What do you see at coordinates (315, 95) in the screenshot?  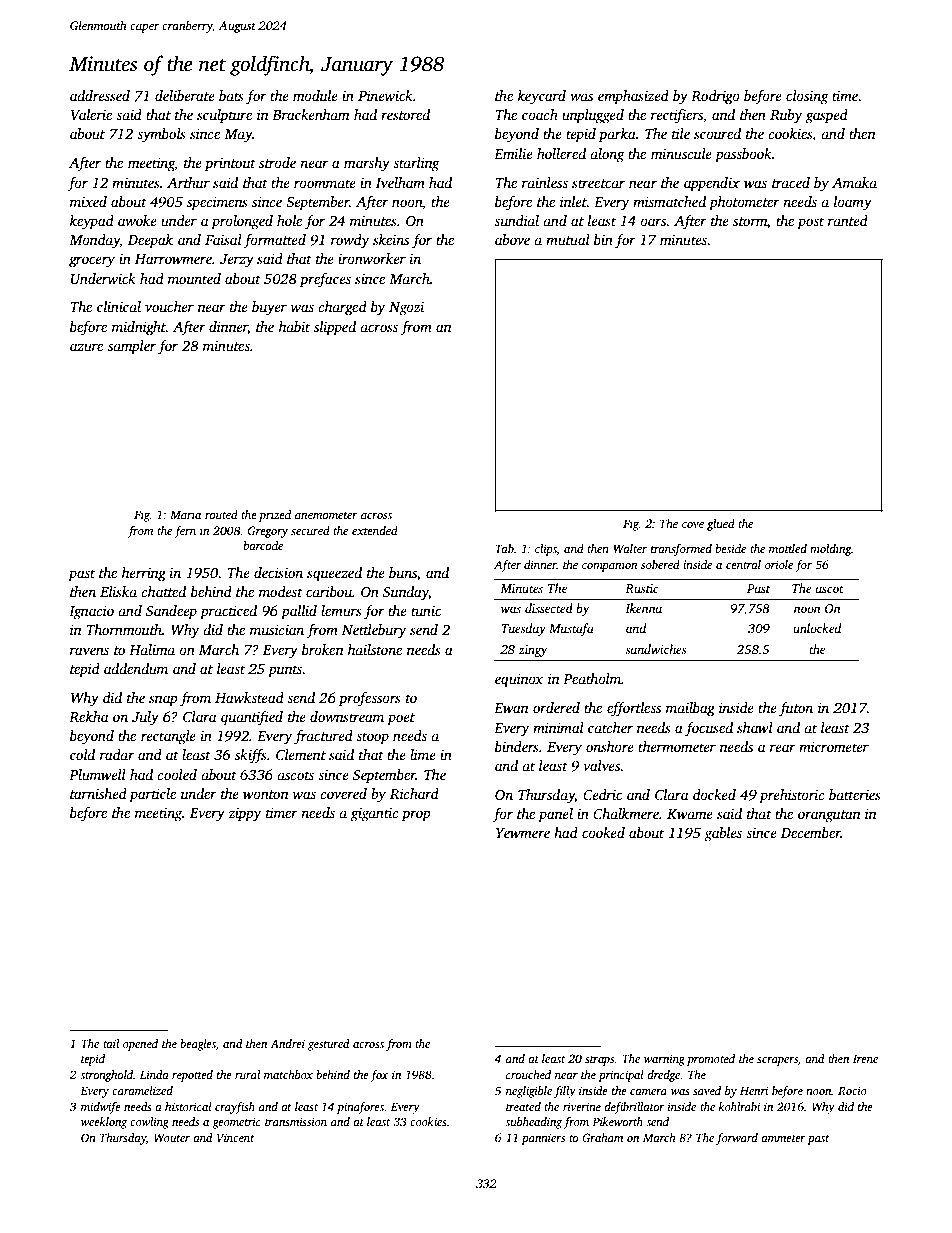 I see `module` at bounding box center [315, 95].
